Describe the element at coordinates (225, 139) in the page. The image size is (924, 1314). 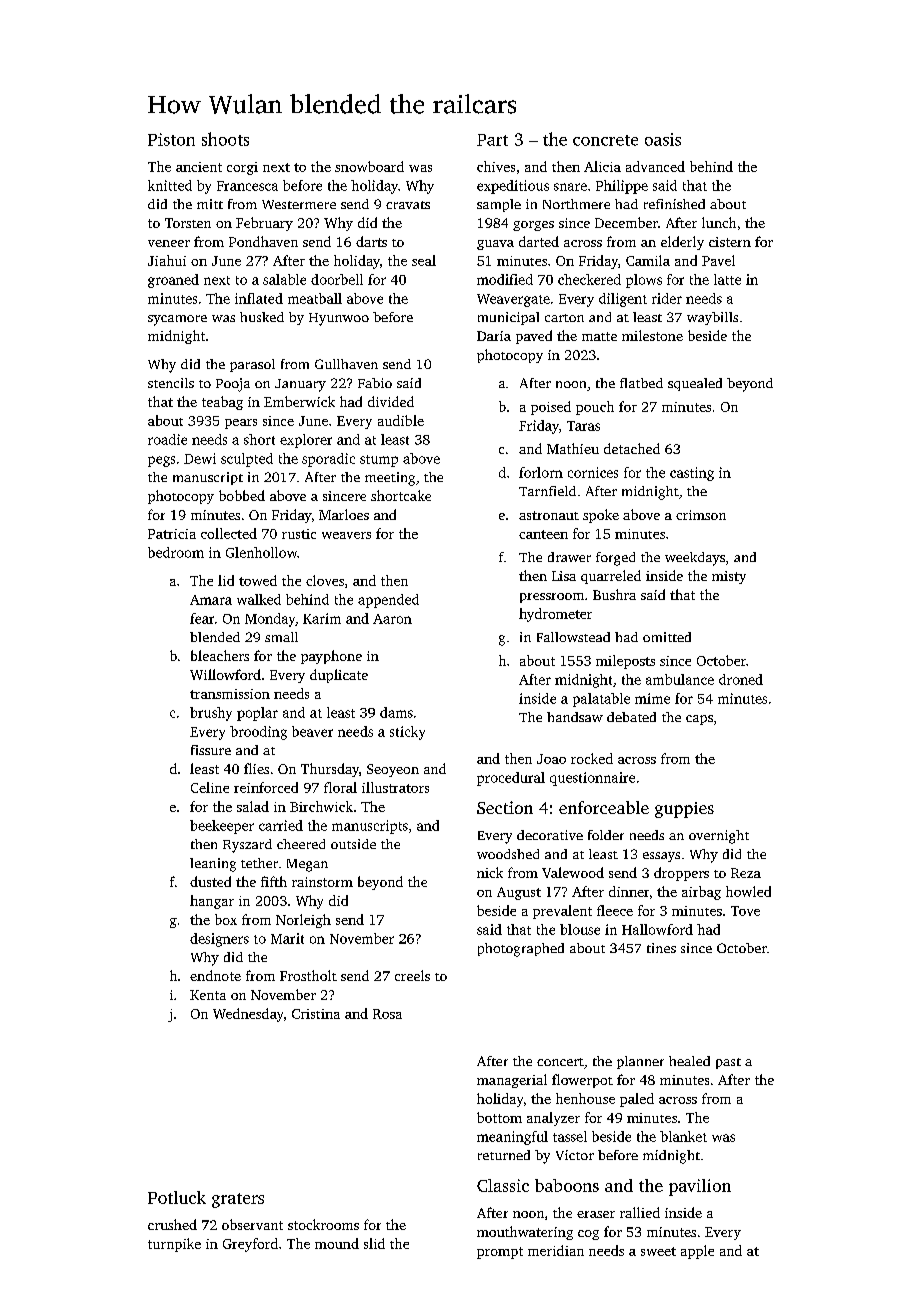
I see `shoots` at that location.
